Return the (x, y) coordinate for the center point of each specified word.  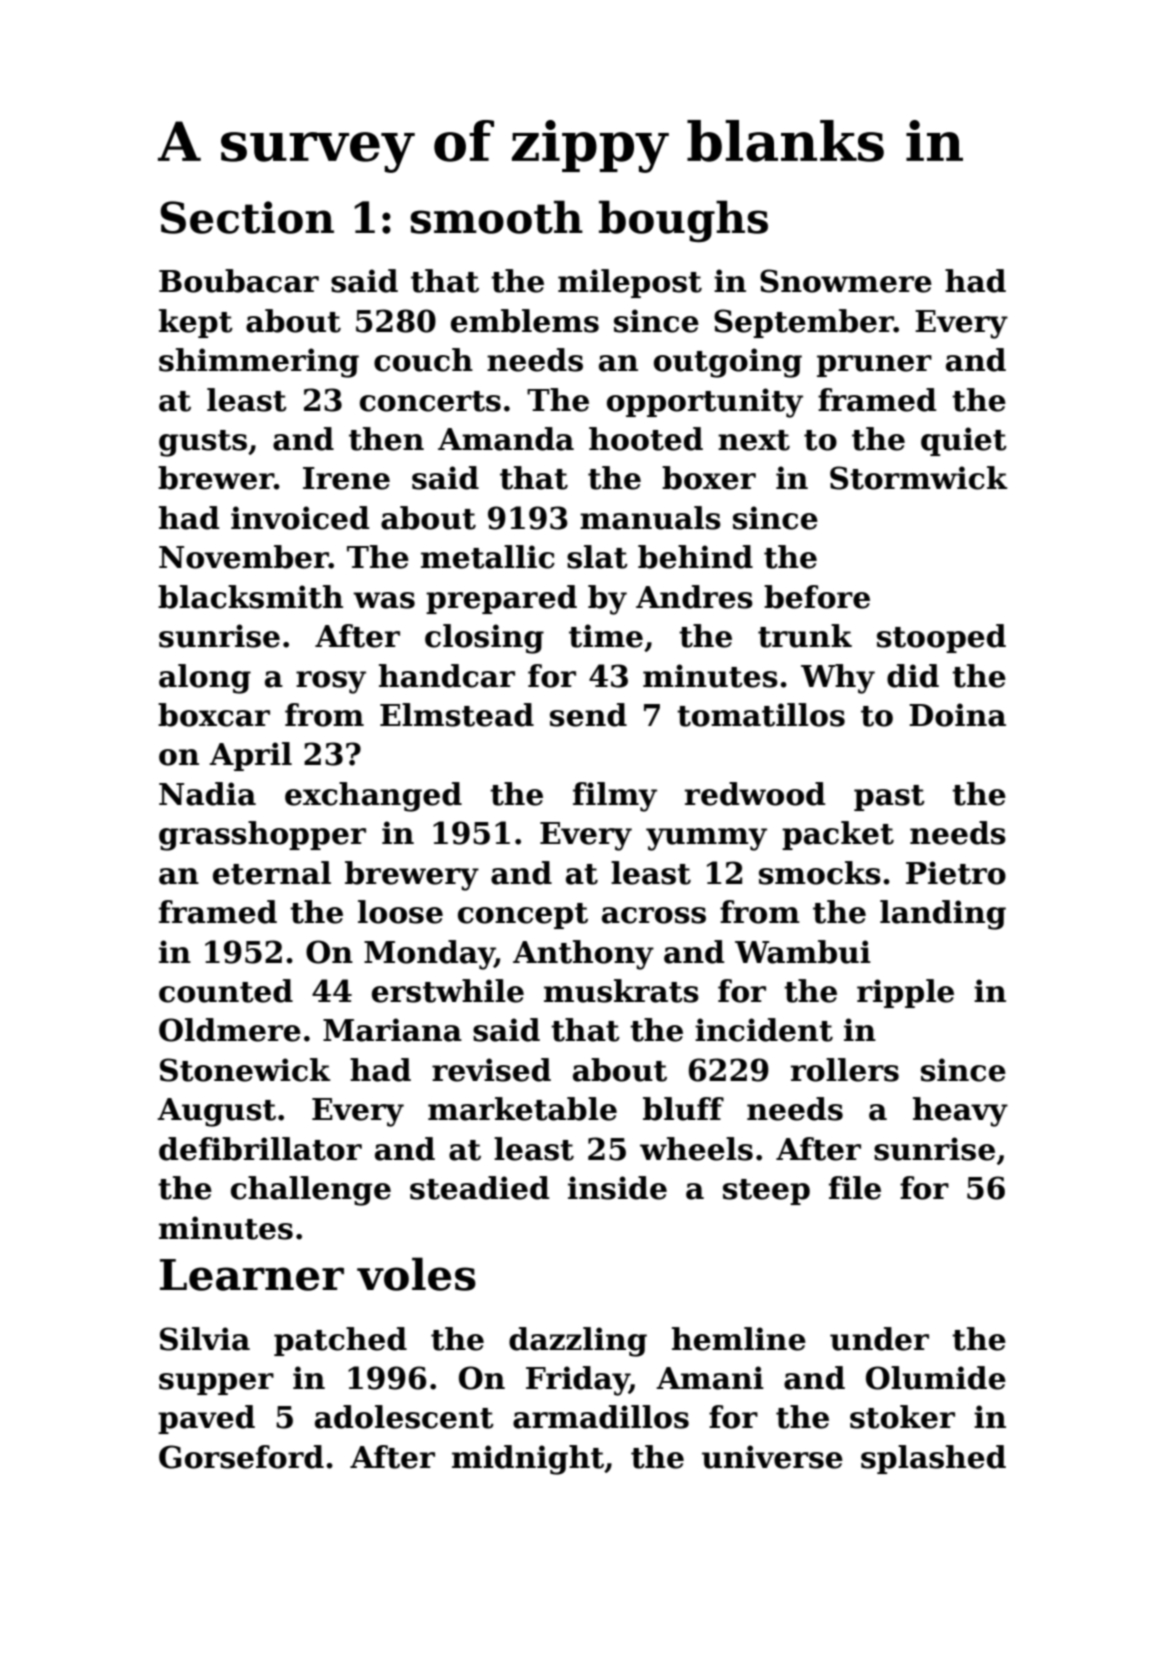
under (879, 1339)
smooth (496, 217)
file (855, 1188)
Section (247, 217)
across (654, 915)
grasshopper (262, 836)
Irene (346, 478)
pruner (874, 366)
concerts (430, 401)
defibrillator (260, 1149)
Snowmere (846, 281)
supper (216, 1384)
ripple (905, 993)
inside (617, 1188)
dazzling (578, 1342)
